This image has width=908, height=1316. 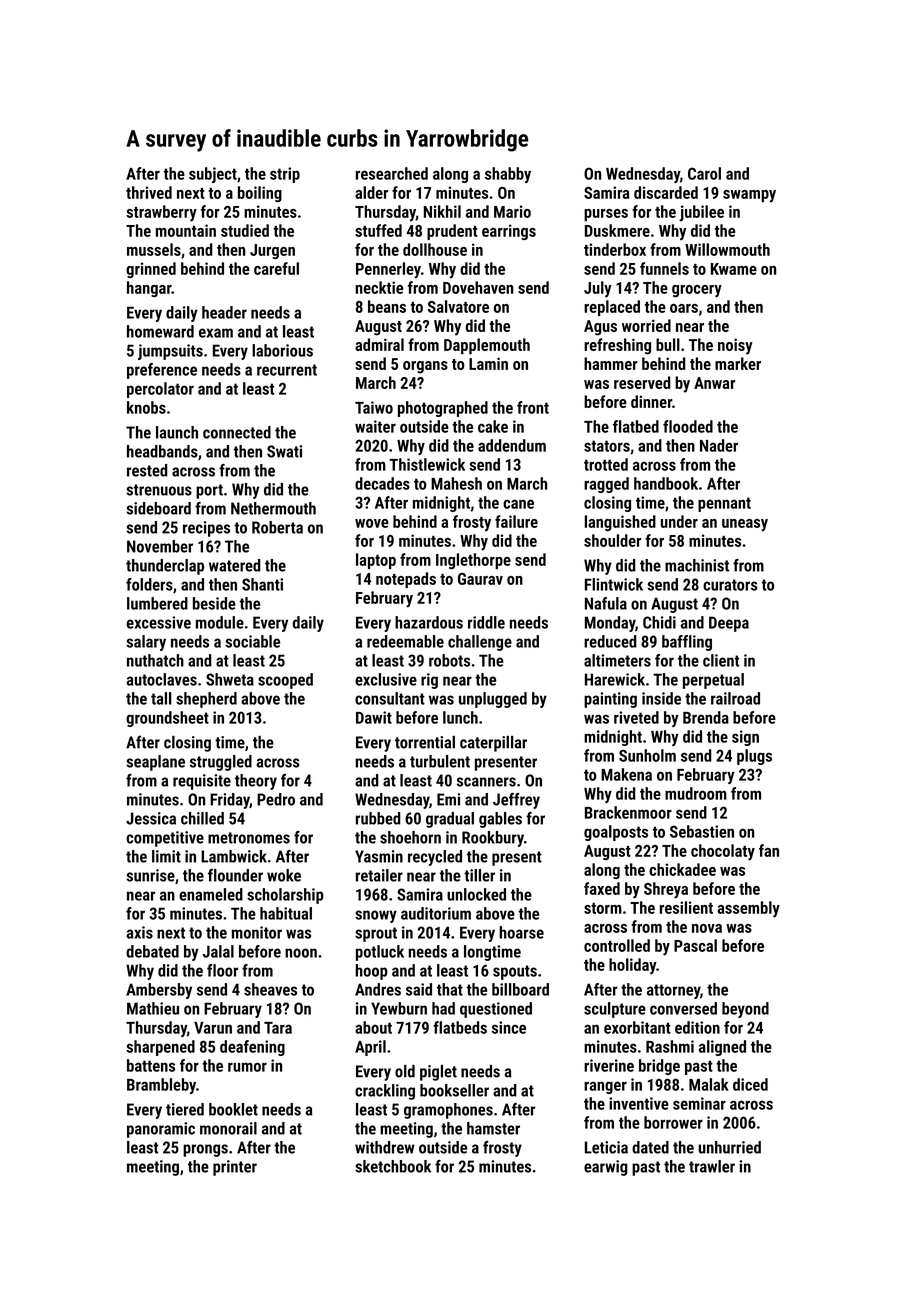 What do you see at coordinates (245, 230) in the image?
I see `studied` at bounding box center [245, 230].
